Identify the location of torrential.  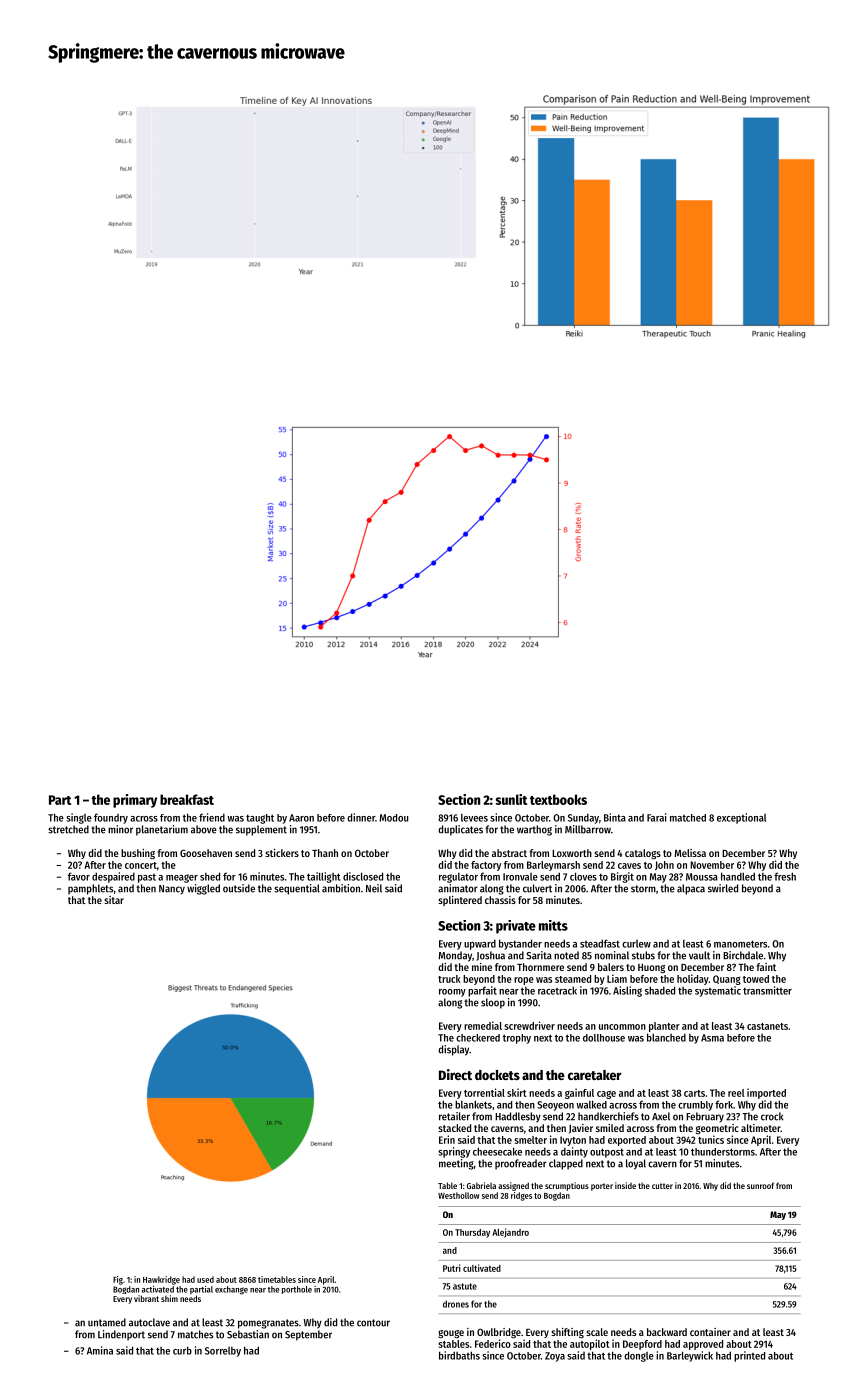
(484, 1092).
